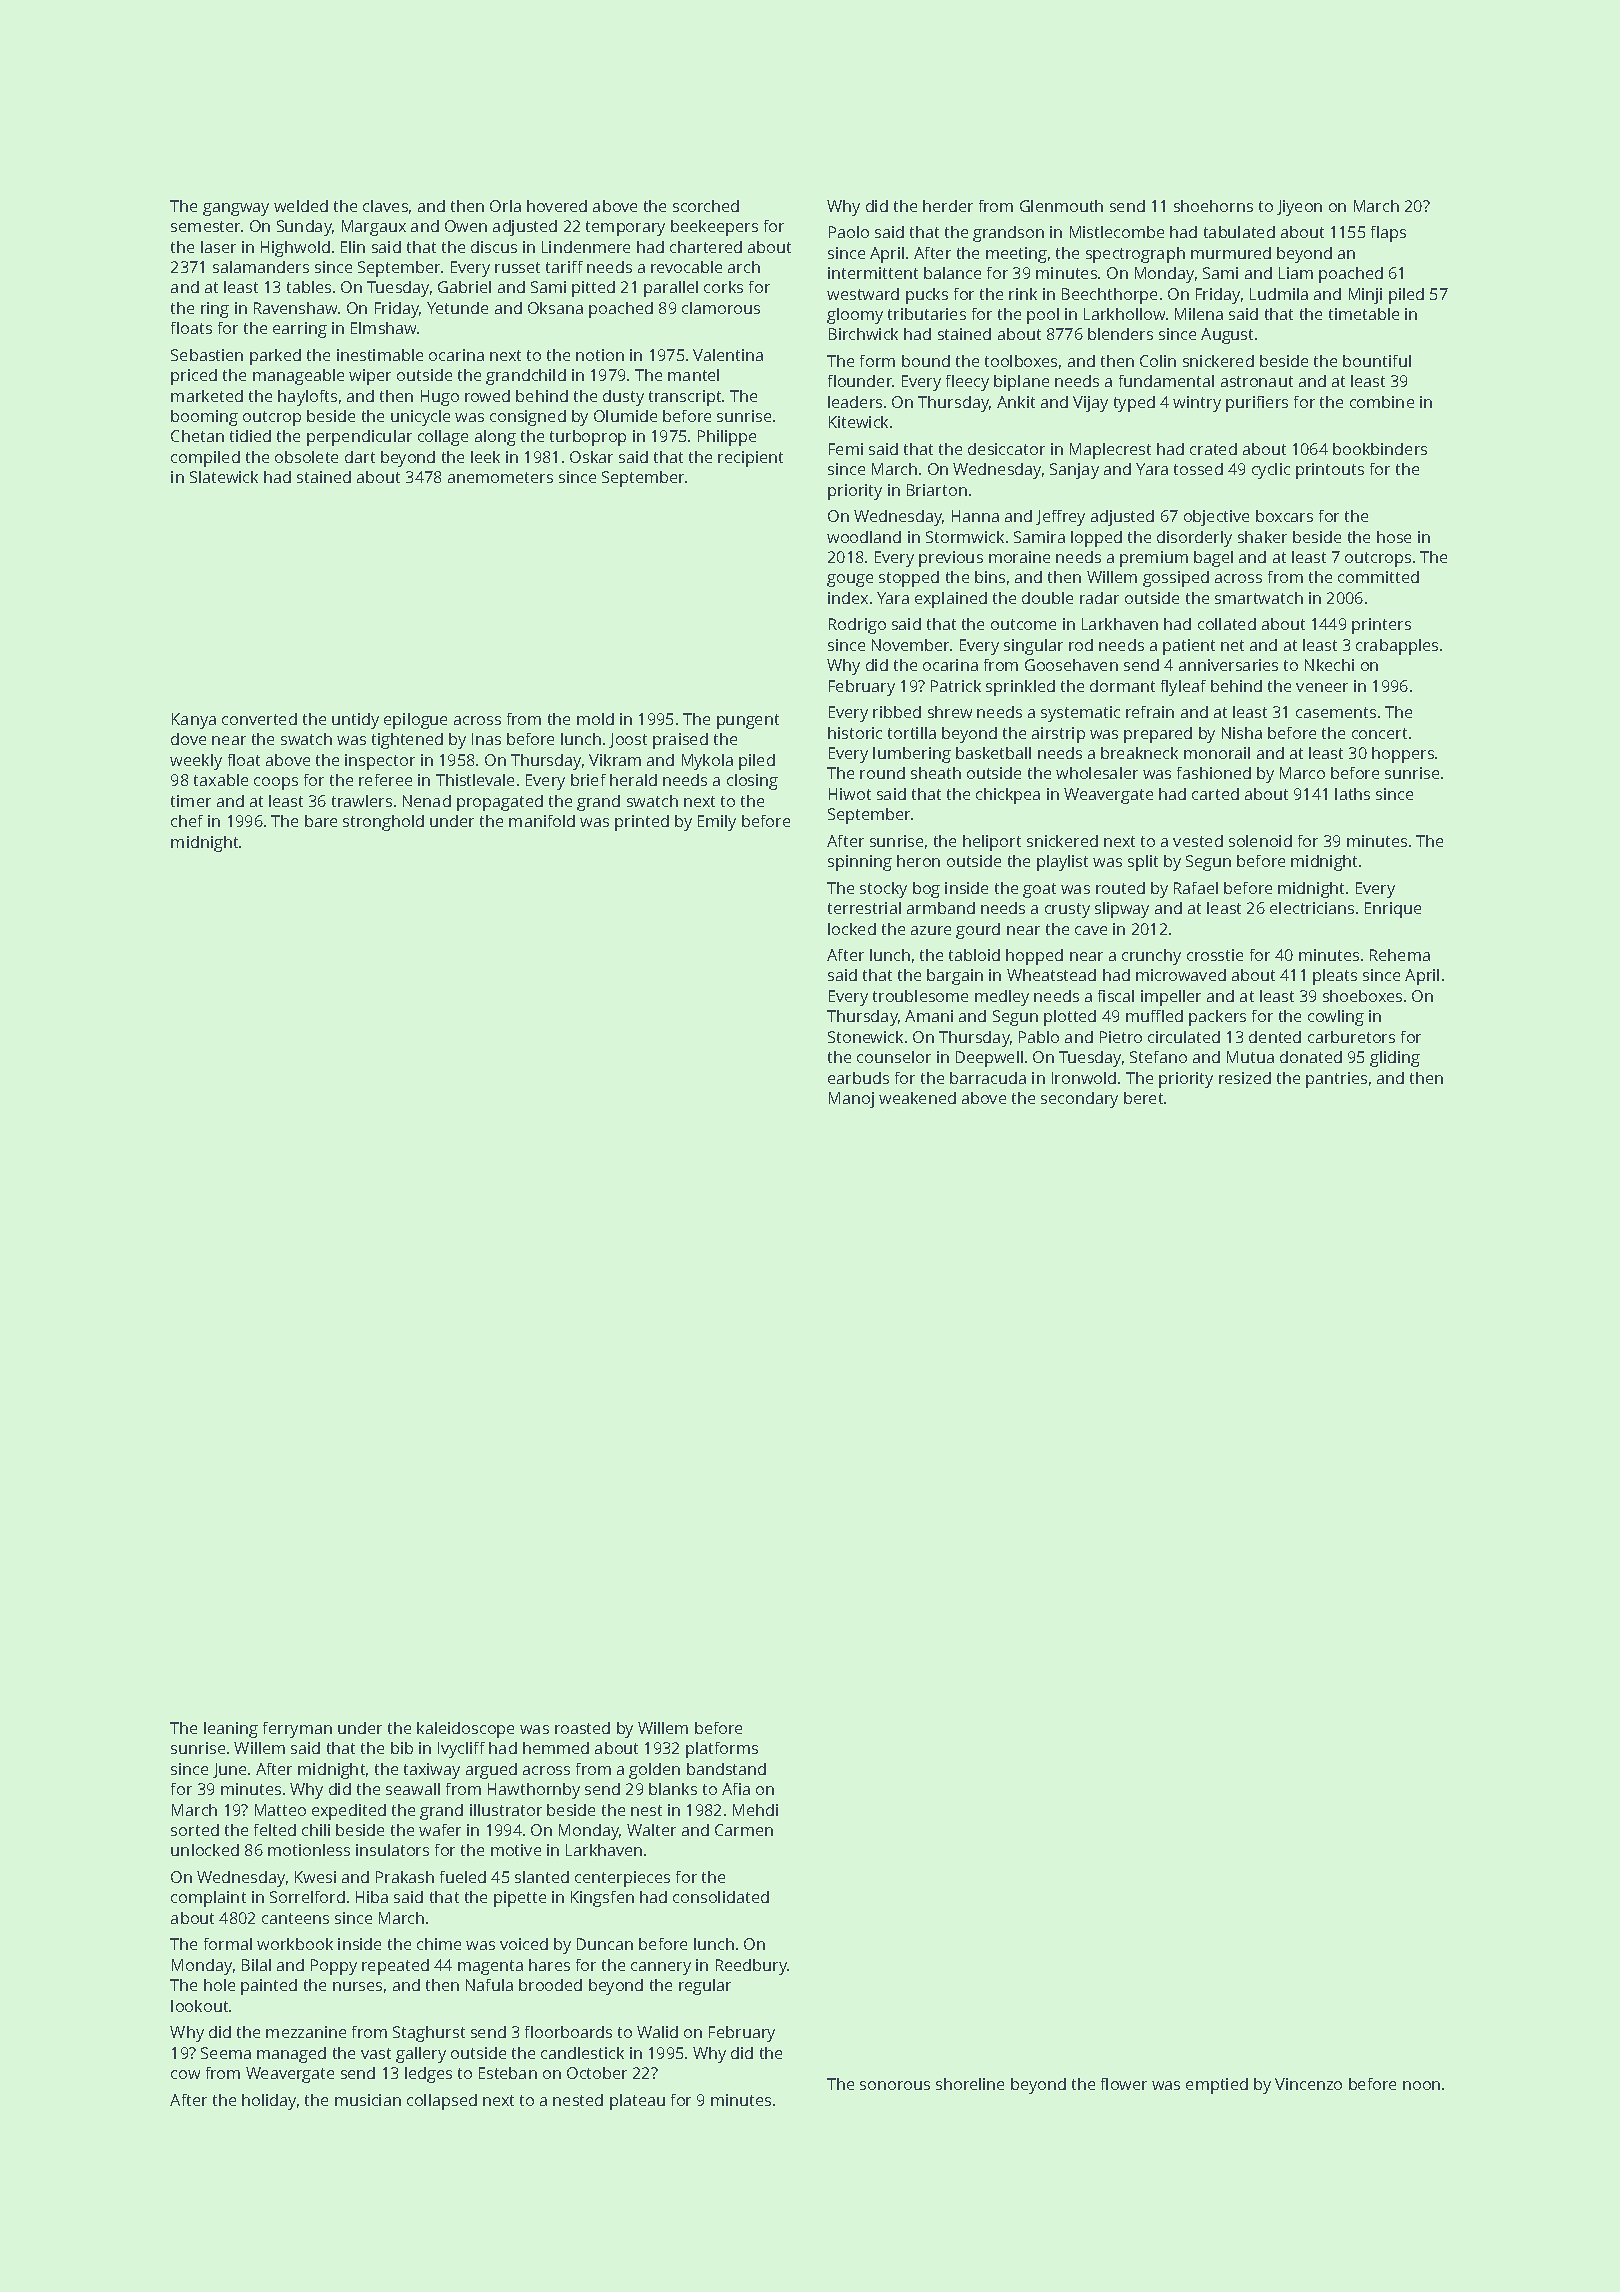 The height and width of the page is (2292, 1620). What do you see at coordinates (926, 361) in the page?
I see `bound` at bounding box center [926, 361].
